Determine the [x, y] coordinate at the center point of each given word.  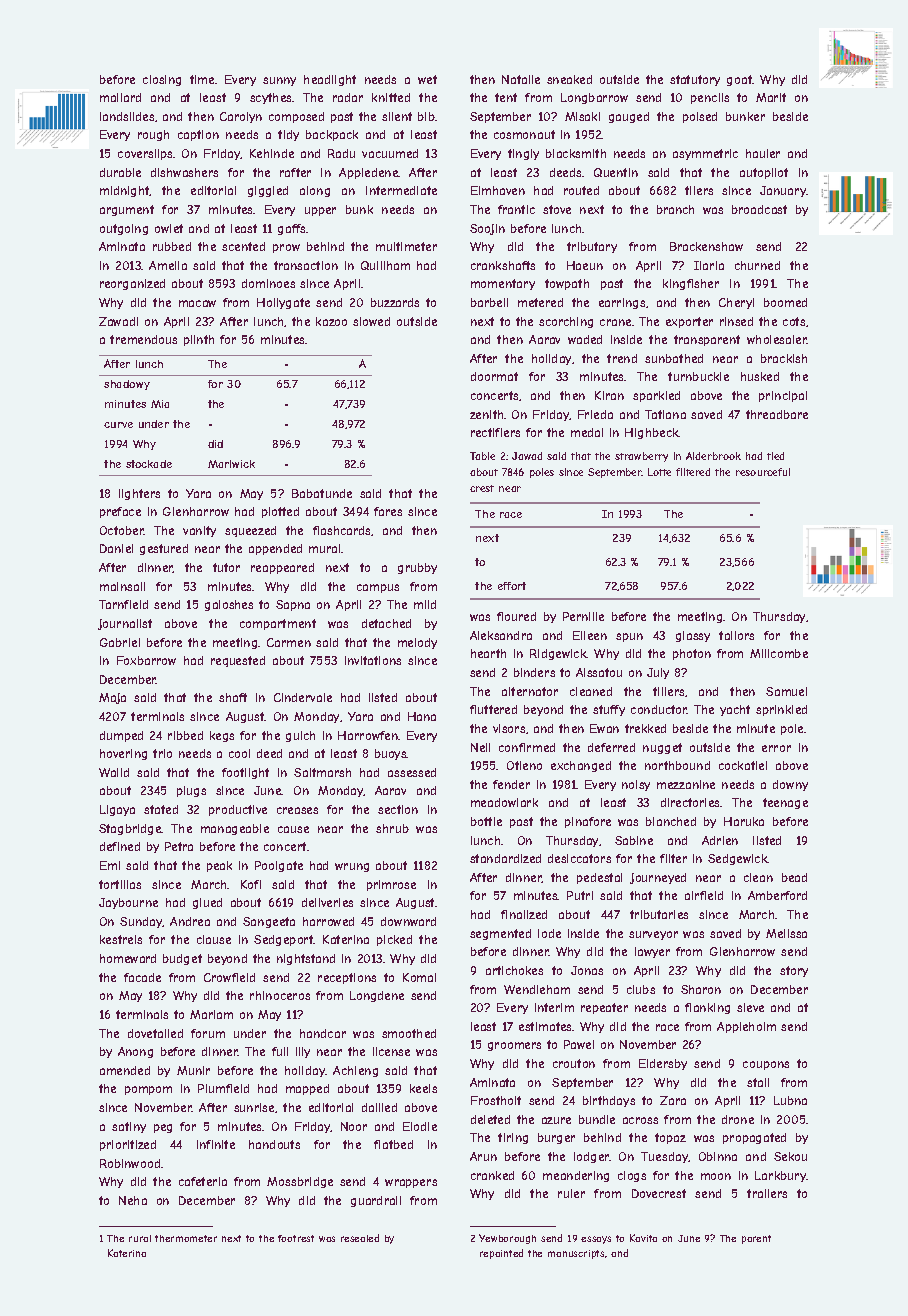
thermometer [186, 1238]
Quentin [616, 172]
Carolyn [241, 117]
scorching [566, 322]
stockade [149, 464]
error [776, 748]
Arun [483, 1156]
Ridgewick [558, 654]
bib [426, 116]
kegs [222, 736]
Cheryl [736, 303]
